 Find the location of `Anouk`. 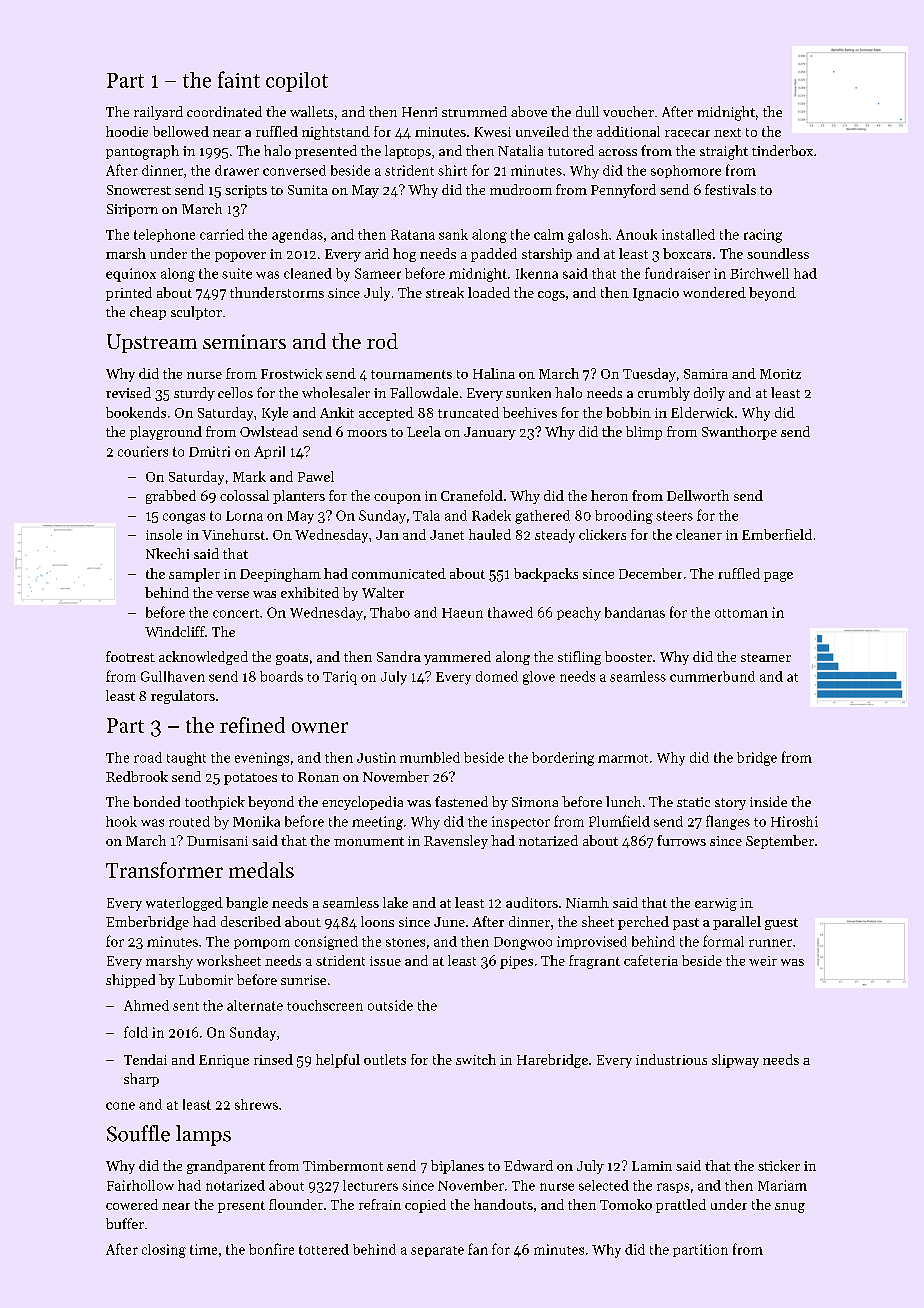

Anouk is located at coordinates (636, 234).
